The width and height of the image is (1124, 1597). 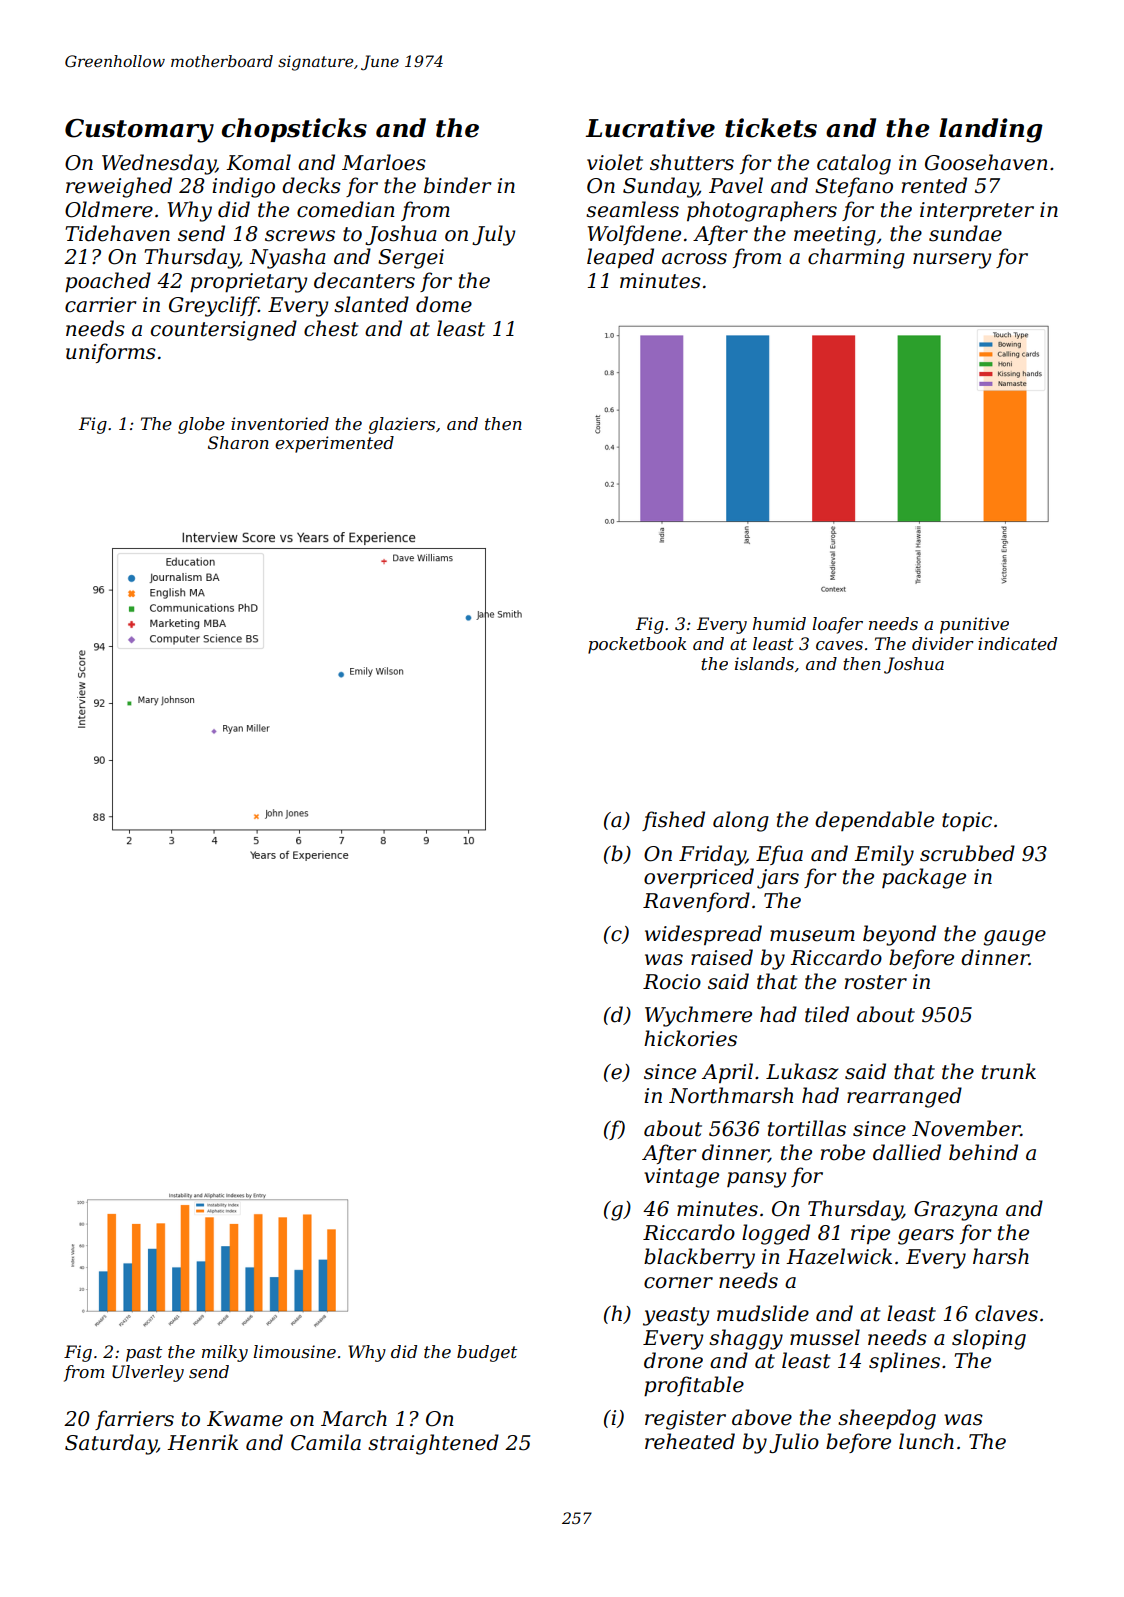 I want to click on tickets, so click(x=771, y=128).
